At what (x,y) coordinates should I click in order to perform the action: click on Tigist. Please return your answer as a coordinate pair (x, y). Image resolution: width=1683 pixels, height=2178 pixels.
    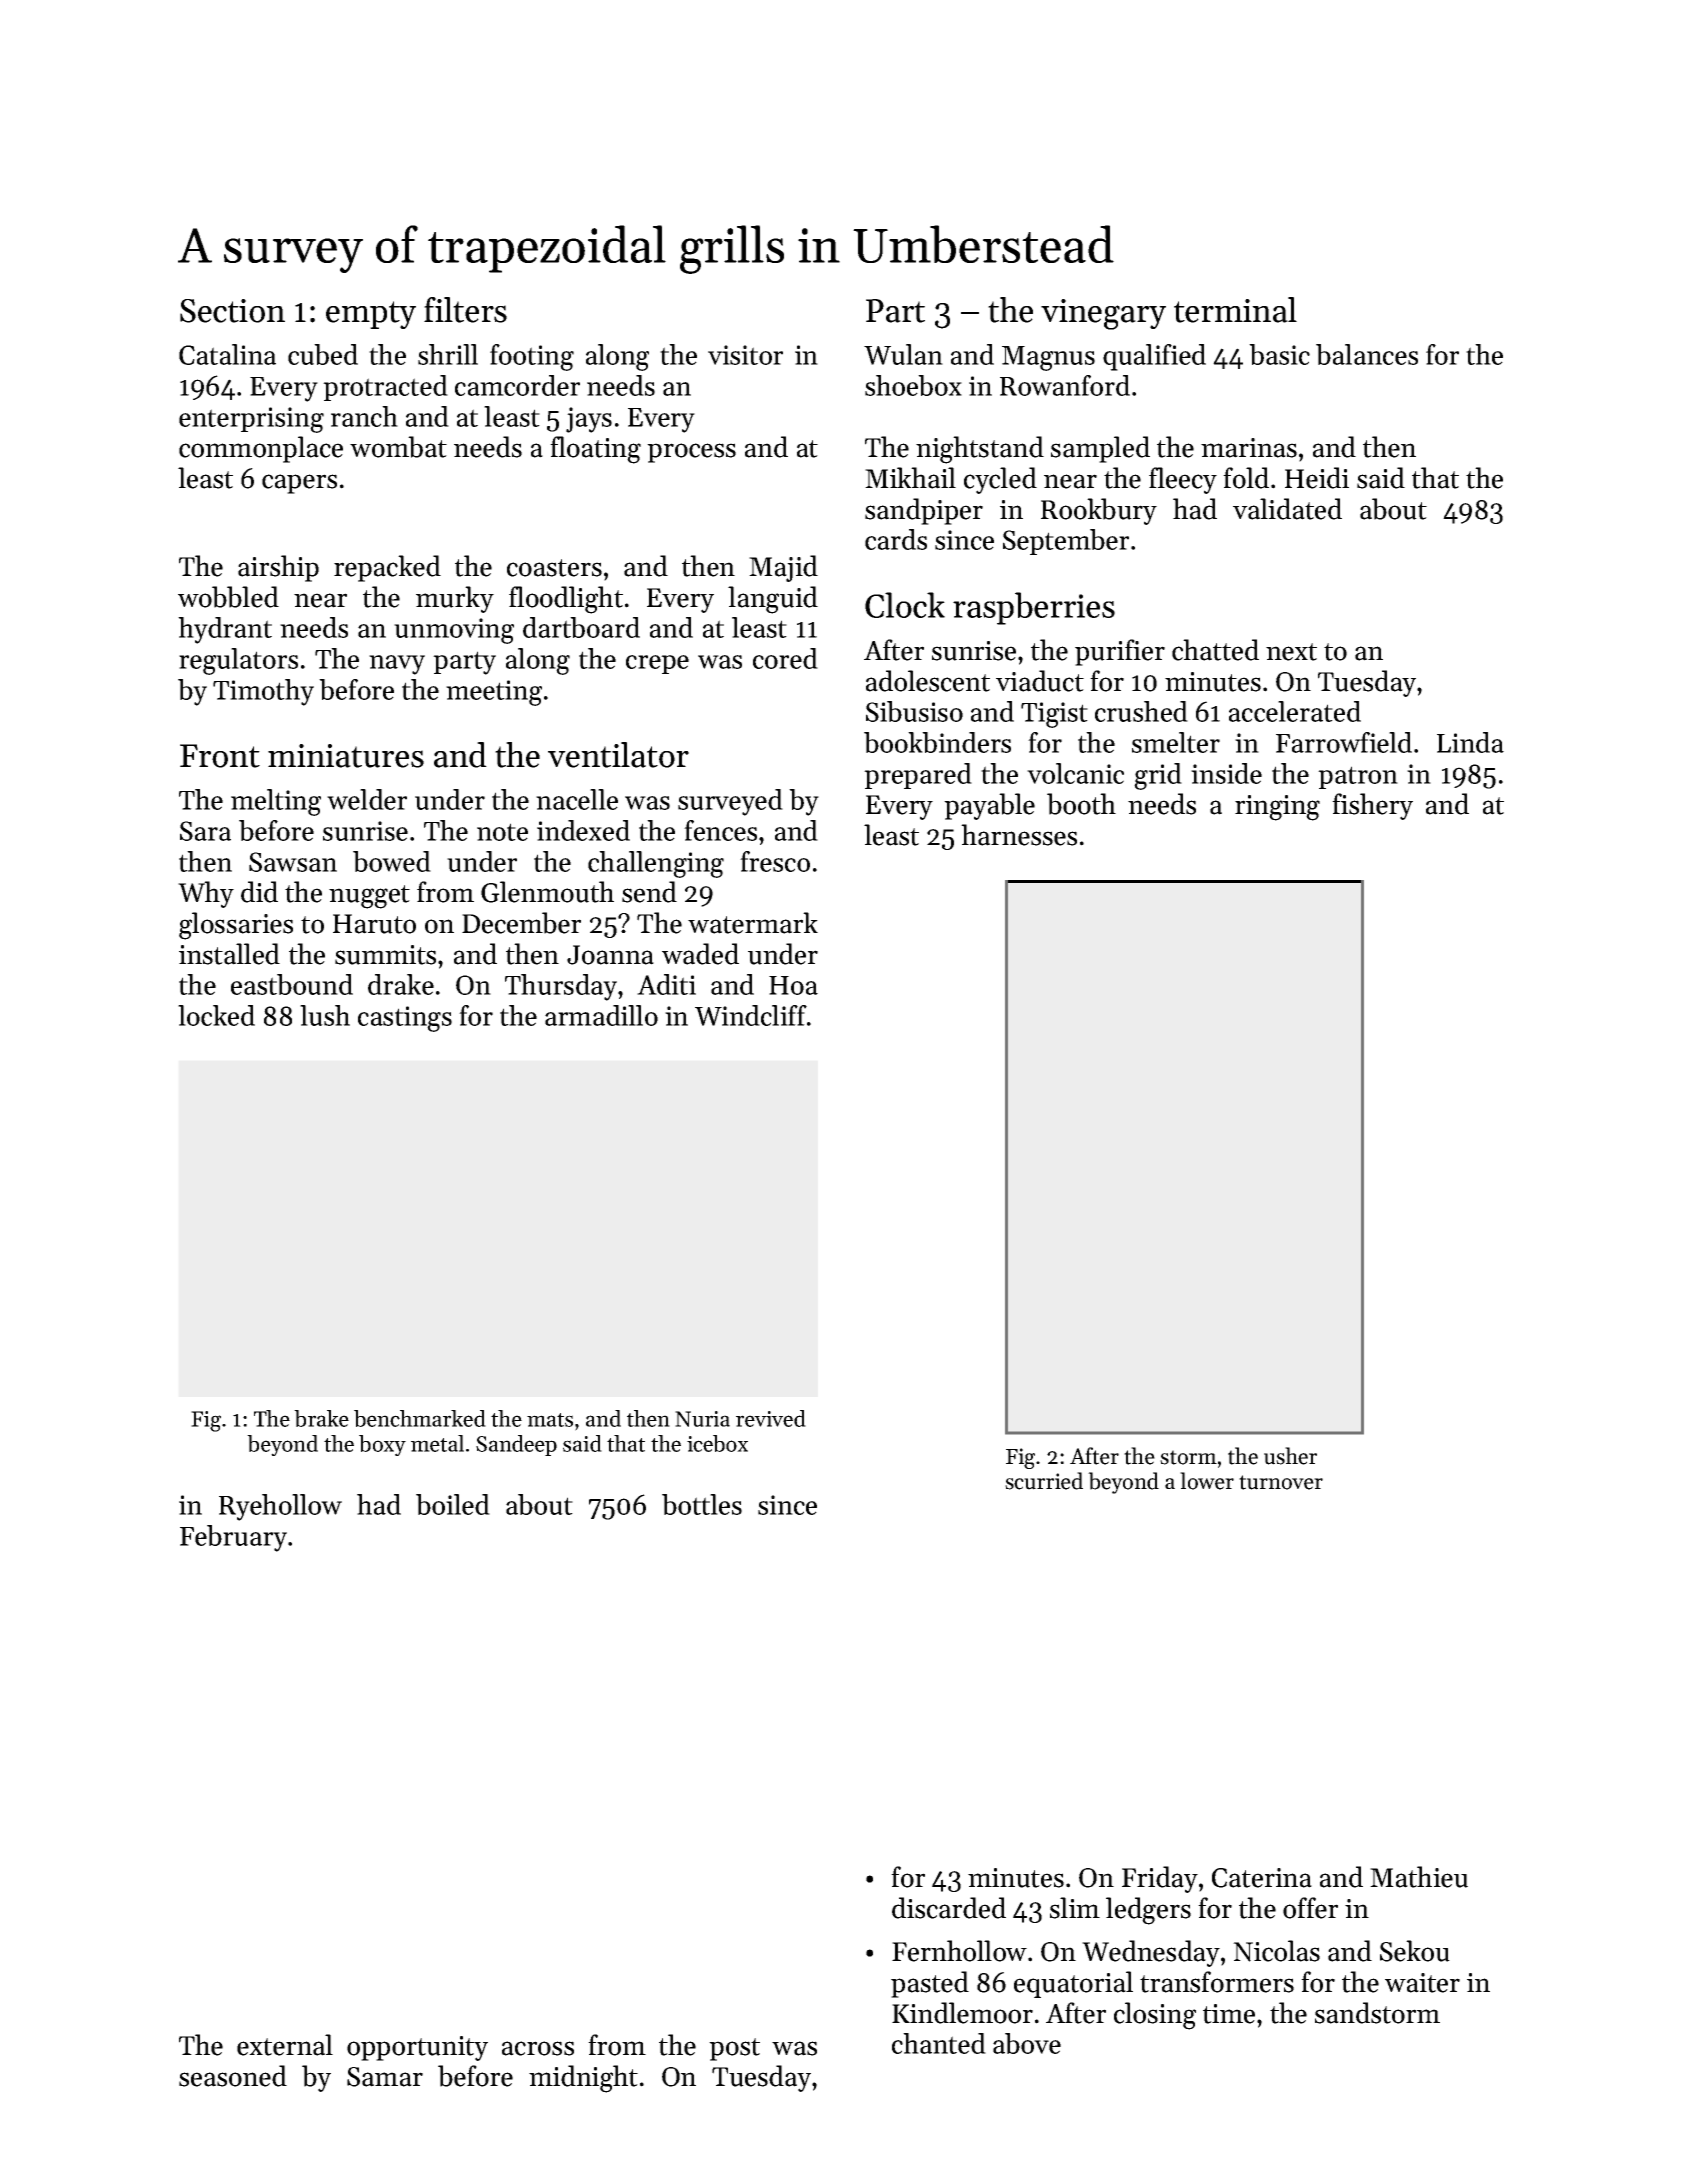
    Looking at the image, I should click on (1054, 715).
